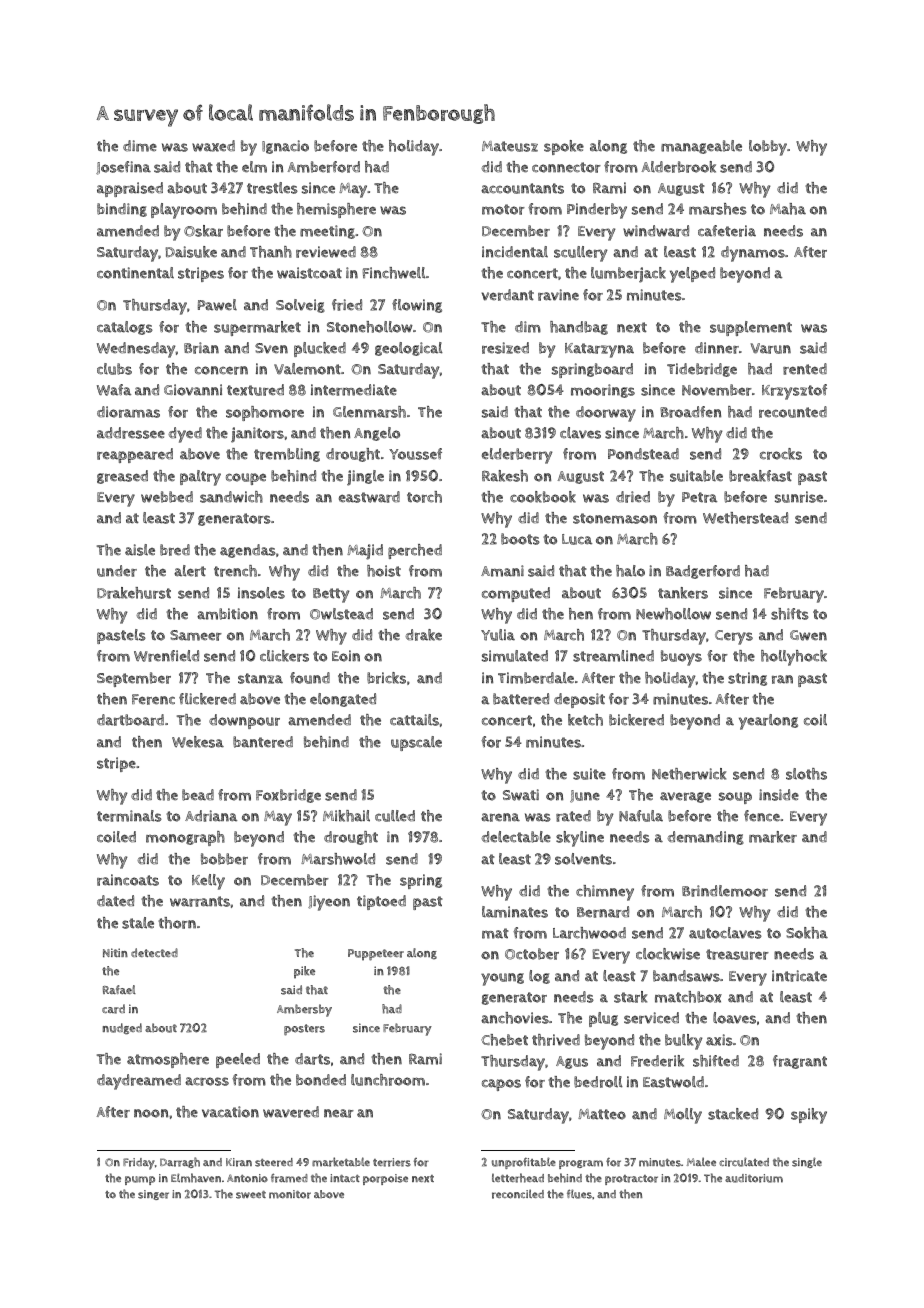  I want to click on continental, so click(135, 273).
